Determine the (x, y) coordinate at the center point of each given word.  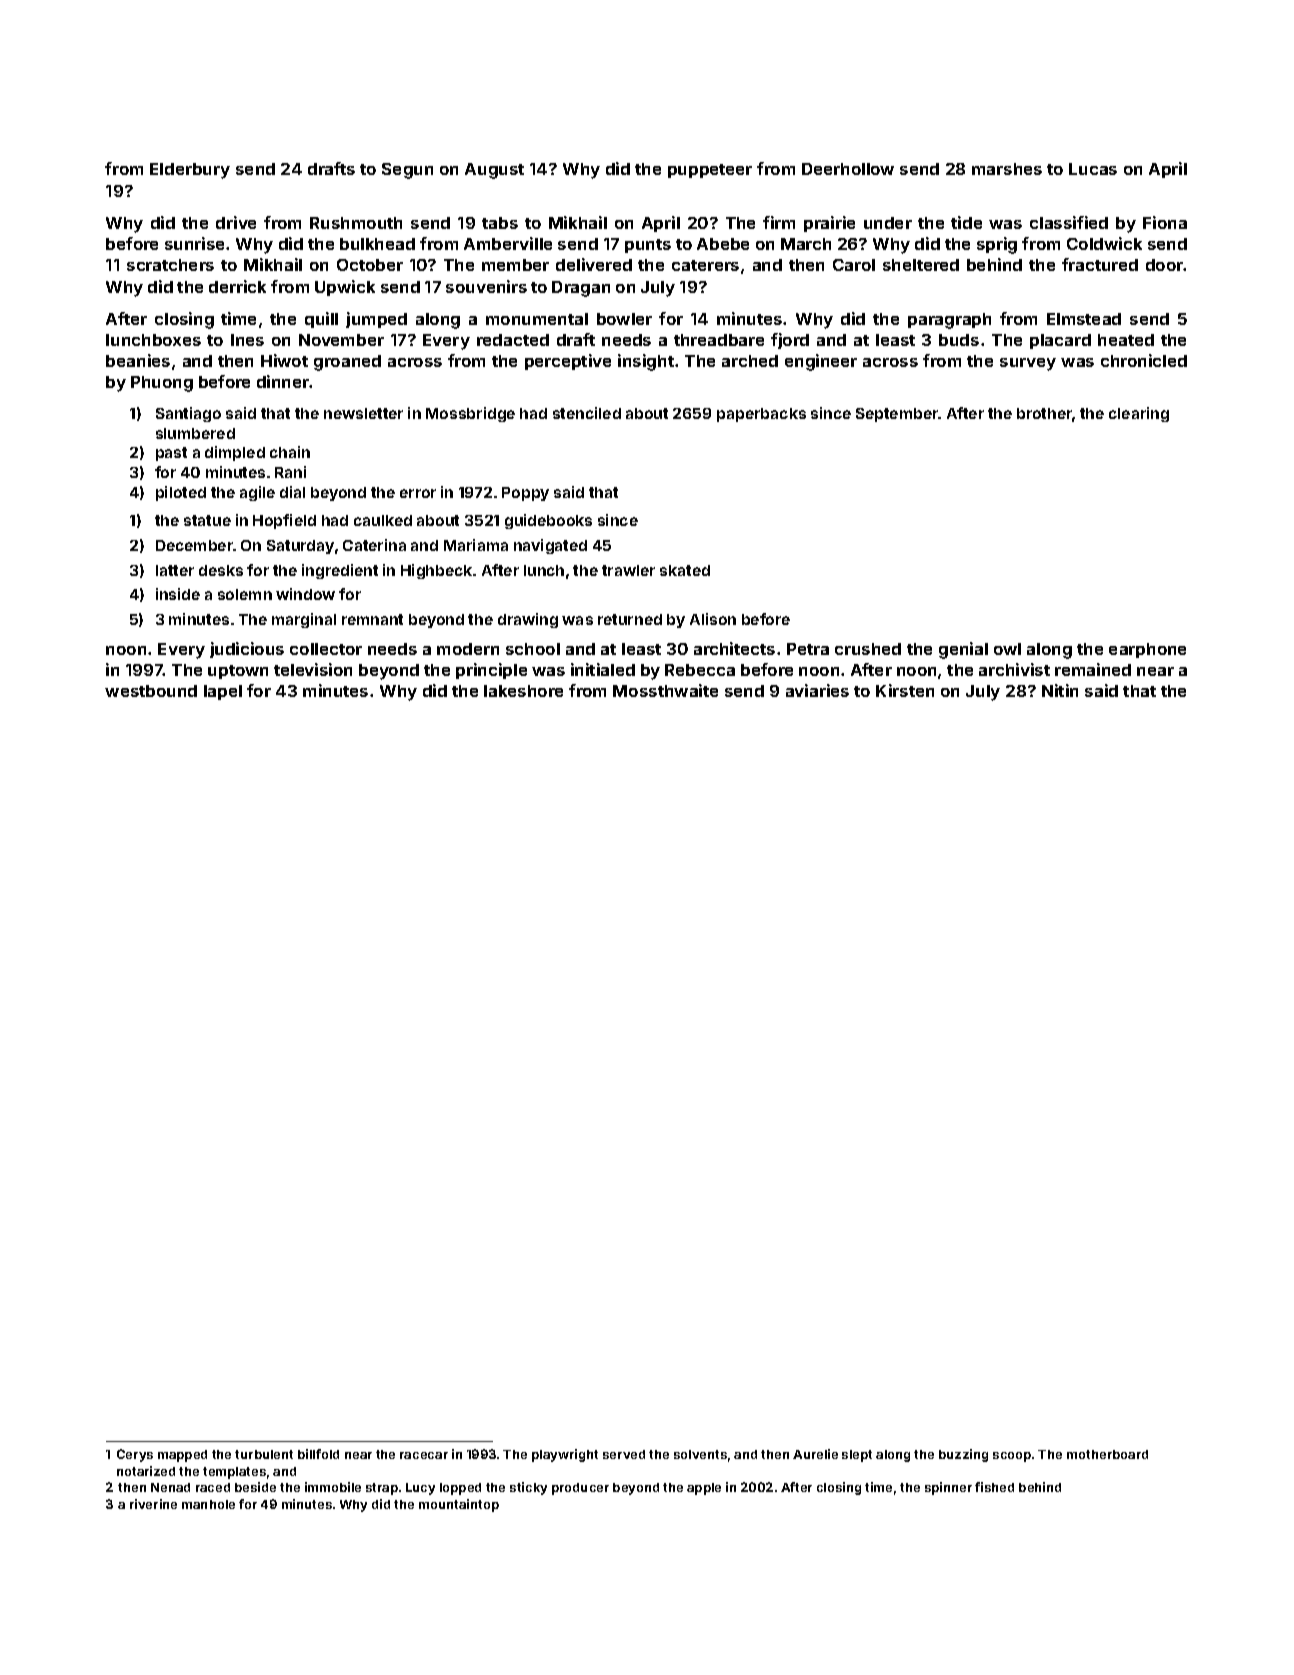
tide (966, 222)
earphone (1147, 650)
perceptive (568, 362)
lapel (223, 692)
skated (685, 570)
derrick (237, 286)
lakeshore (523, 691)
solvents (700, 1454)
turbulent (264, 1454)
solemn (245, 594)
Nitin (1060, 690)
